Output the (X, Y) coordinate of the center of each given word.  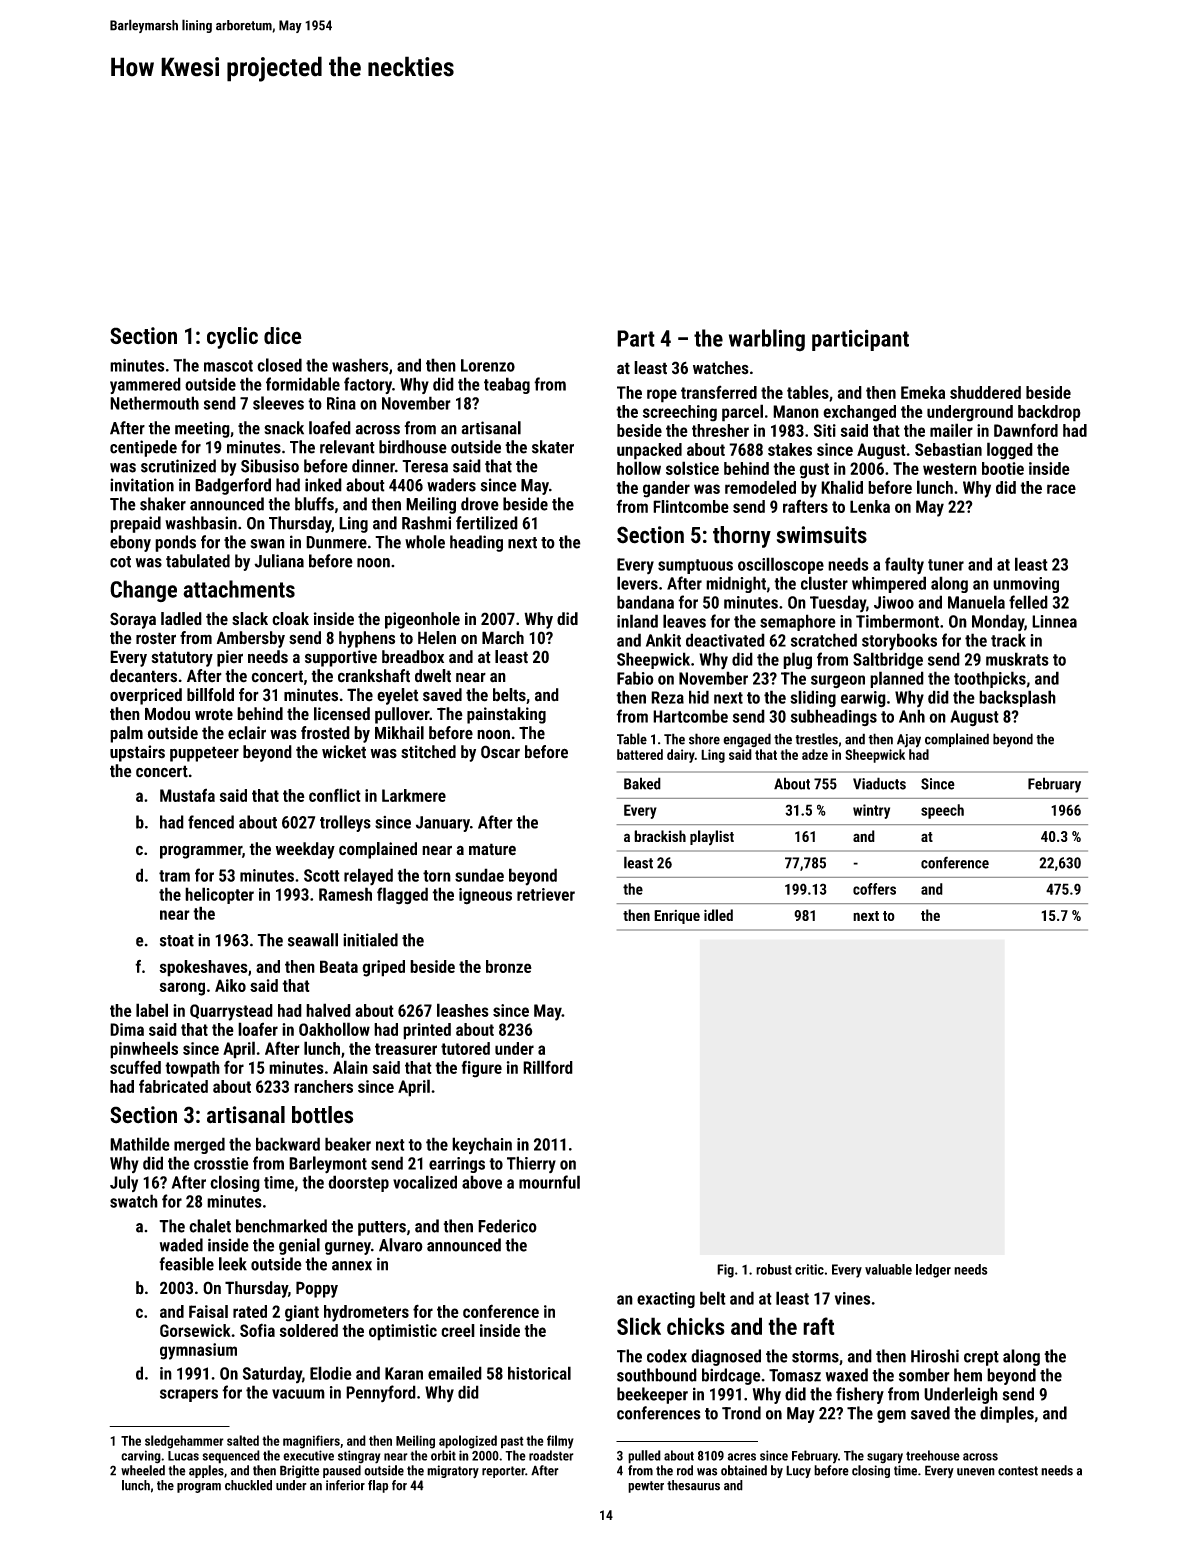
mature (492, 849)
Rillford (548, 1067)
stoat (177, 941)
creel (458, 1330)
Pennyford (381, 1394)
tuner (946, 565)
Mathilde (140, 1144)
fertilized (487, 523)
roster (156, 638)
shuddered (985, 392)
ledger (933, 1271)
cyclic (232, 338)
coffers (874, 889)
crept (981, 1358)
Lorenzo (488, 365)
